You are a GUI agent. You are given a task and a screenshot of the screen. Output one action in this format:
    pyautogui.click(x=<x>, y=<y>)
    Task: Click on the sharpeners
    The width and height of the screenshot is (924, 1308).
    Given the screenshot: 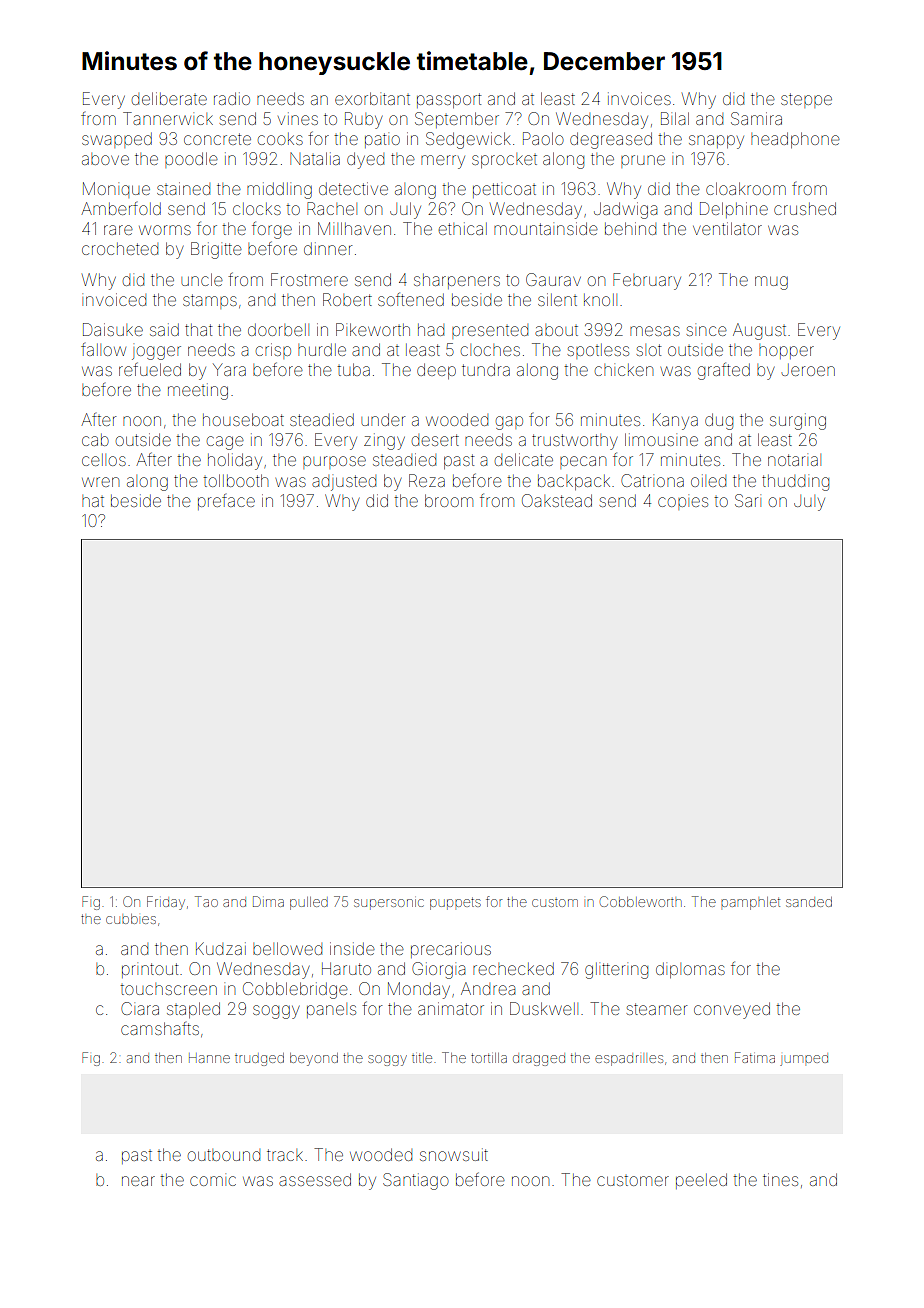 What is the action you would take?
    pyautogui.click(x=457, y=281)
